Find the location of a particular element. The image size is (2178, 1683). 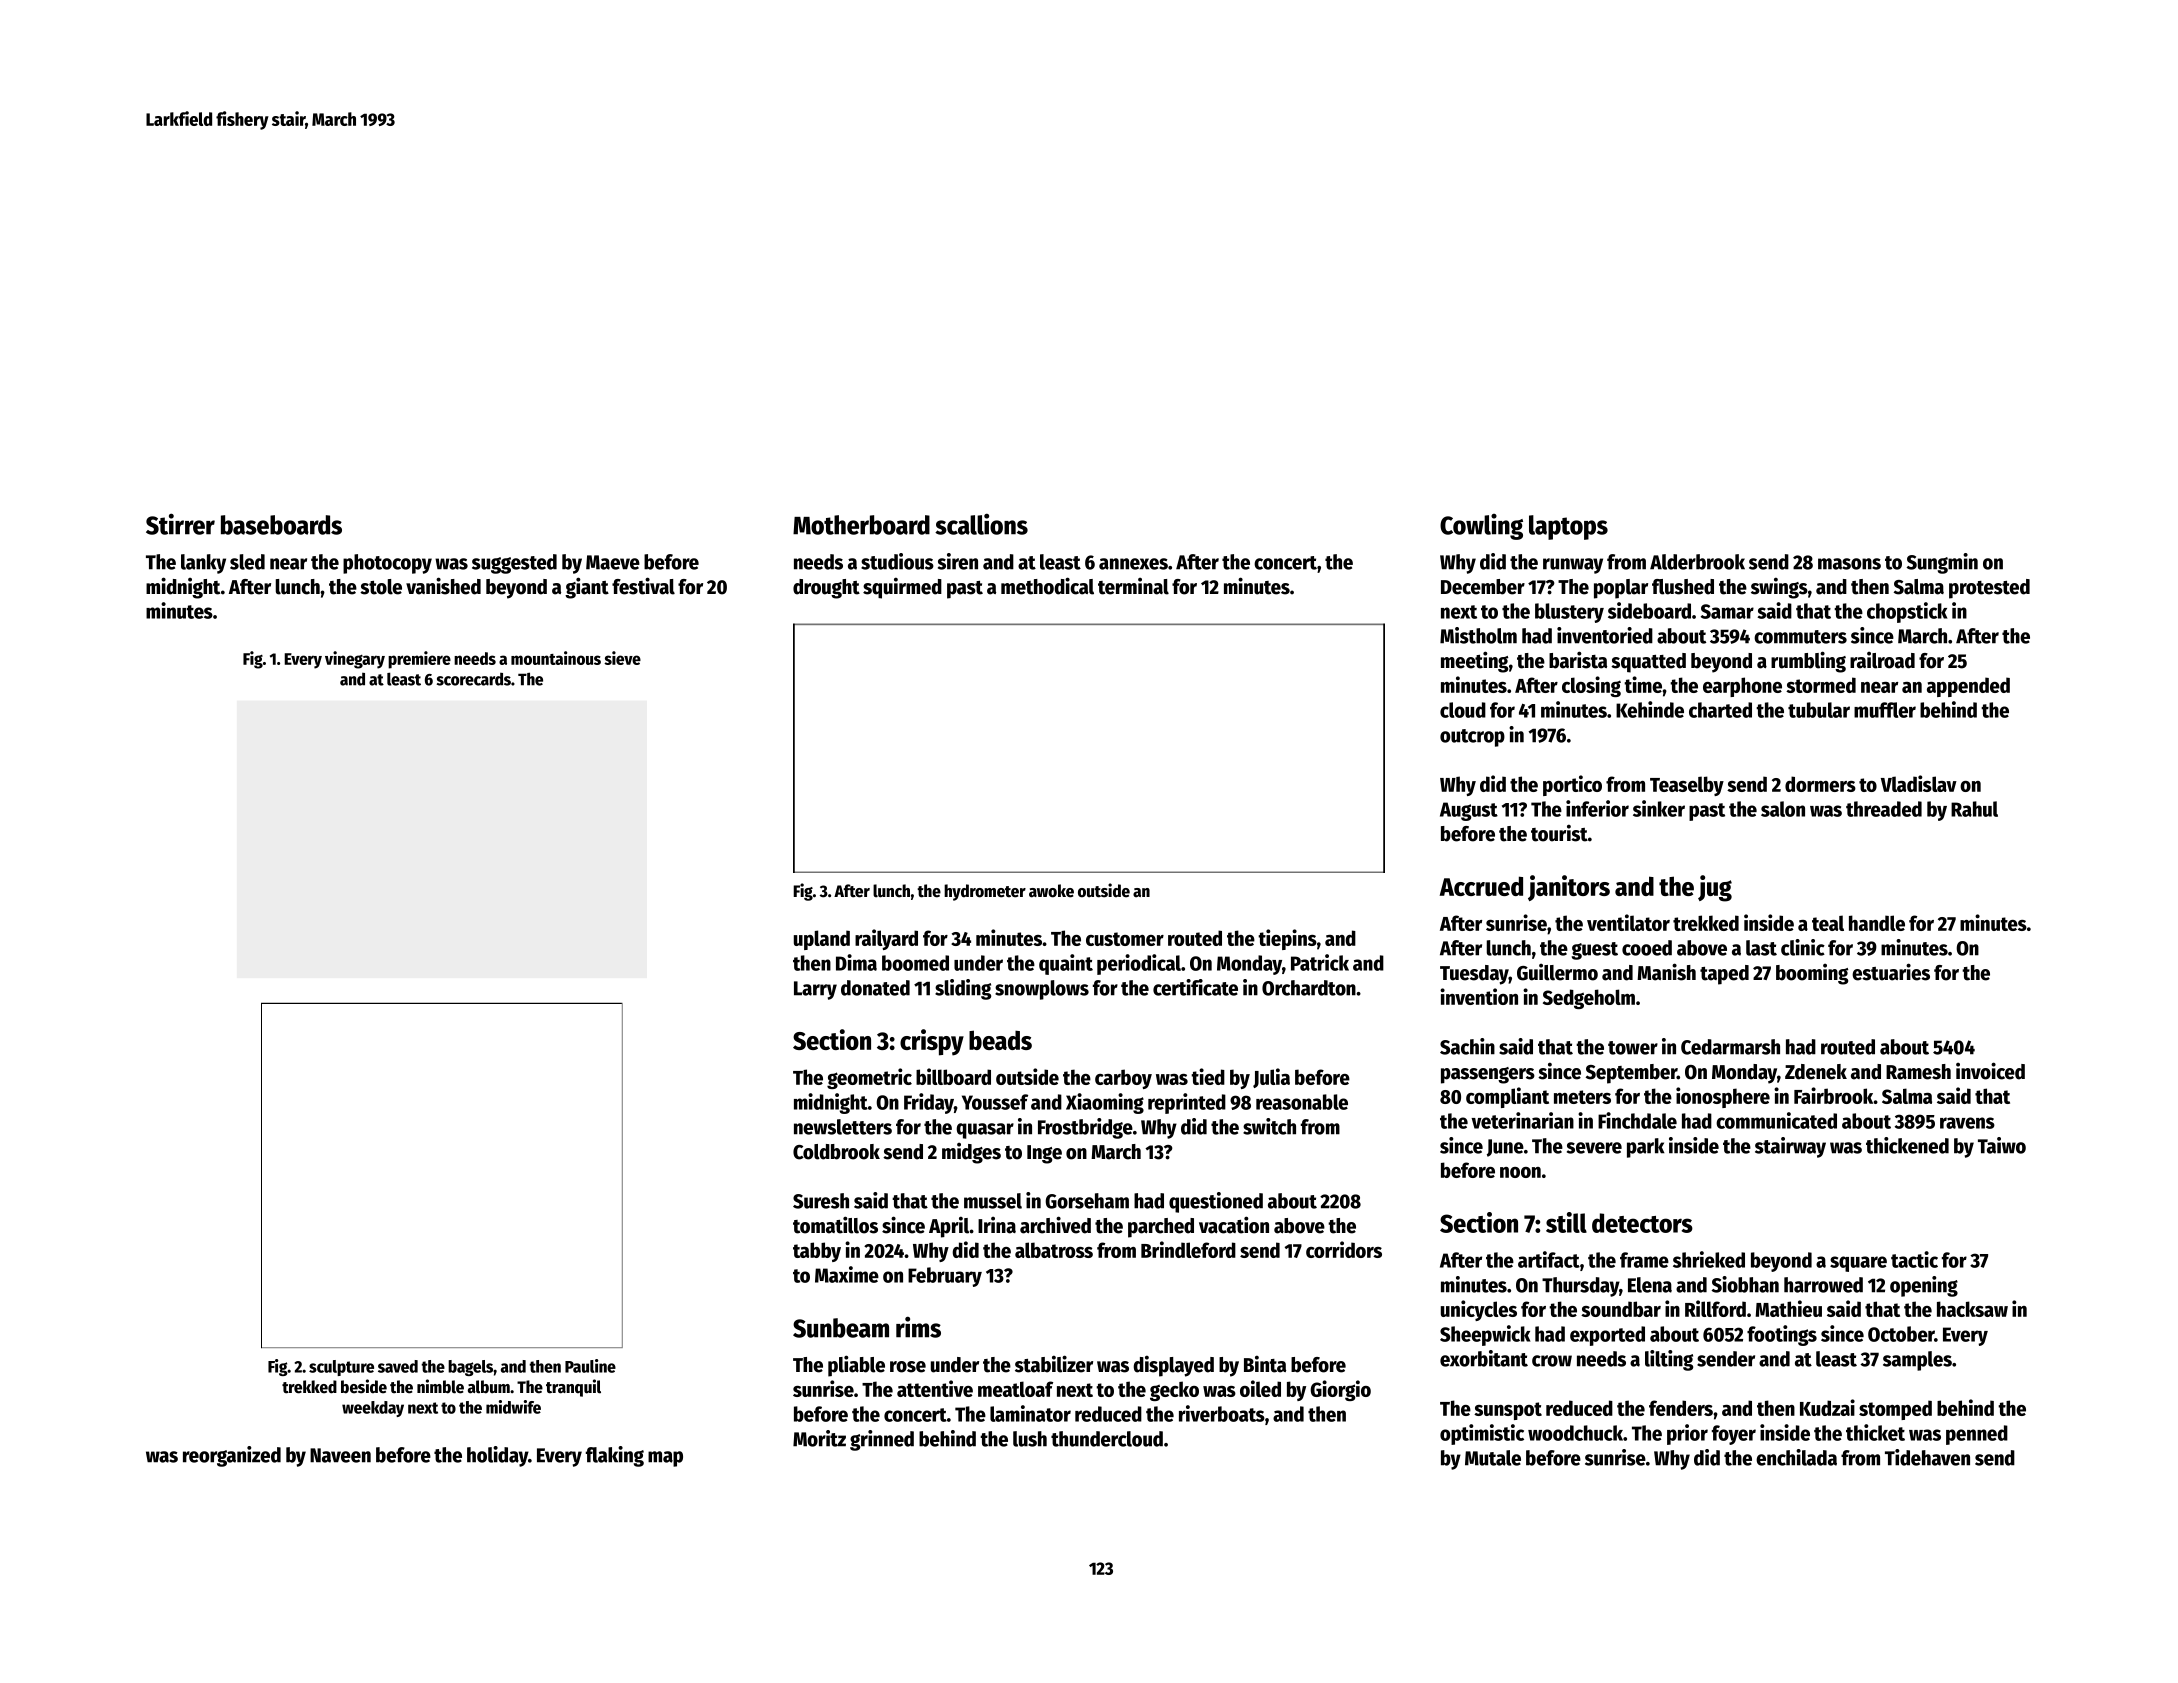

Larry is located at coordinates (815, 990).
